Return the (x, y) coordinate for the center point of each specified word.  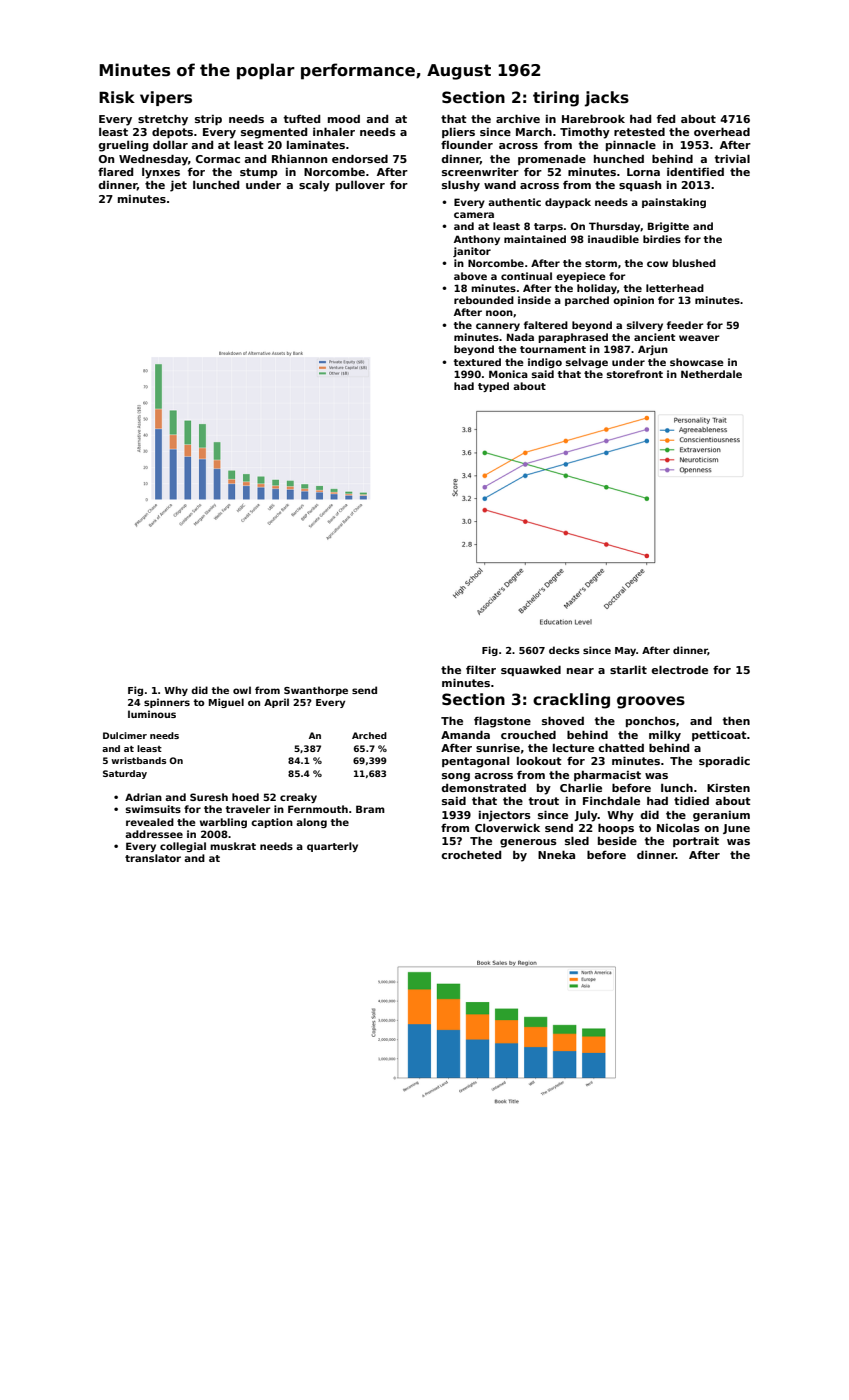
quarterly (332, 847)
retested (639, 131)
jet (178, 186)
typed (493, 387)
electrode (679, 669)
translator (153, 858)
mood (344, 119)
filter (481, 669)
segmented (274, 133)
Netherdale (711, 374)
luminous (152, 714)
